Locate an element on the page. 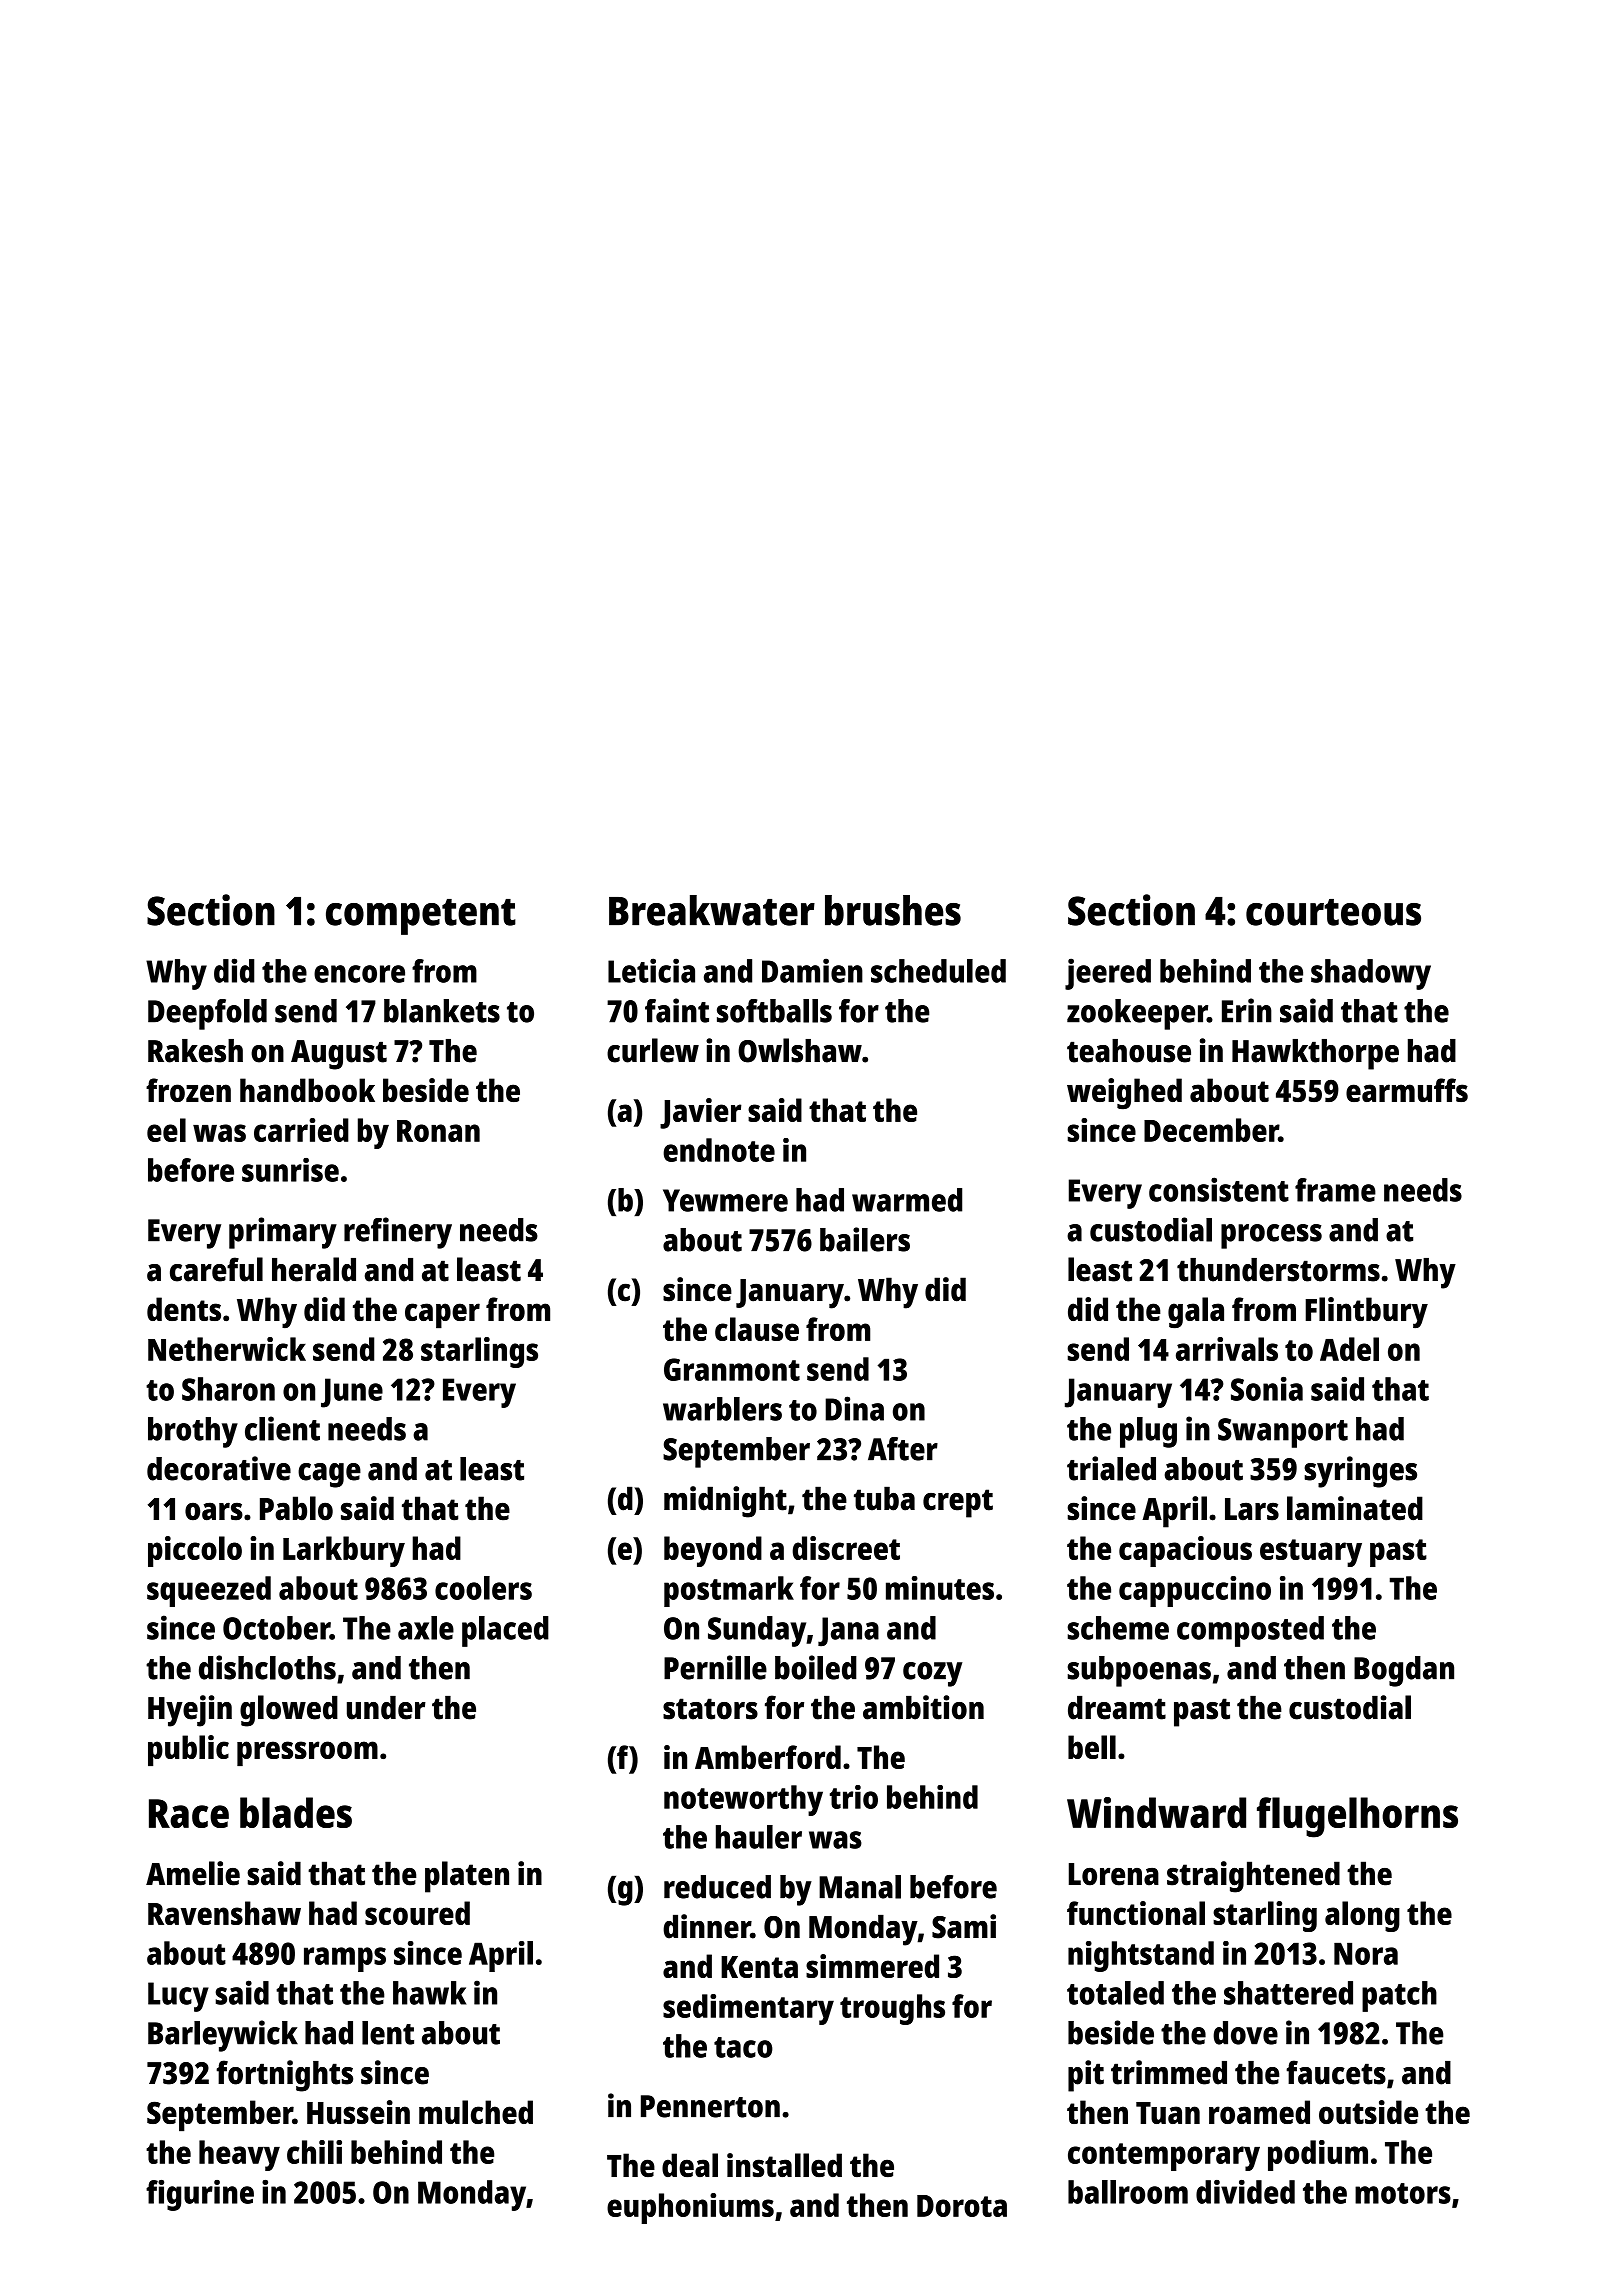  midnight is located at coordinates (725, 1502).
